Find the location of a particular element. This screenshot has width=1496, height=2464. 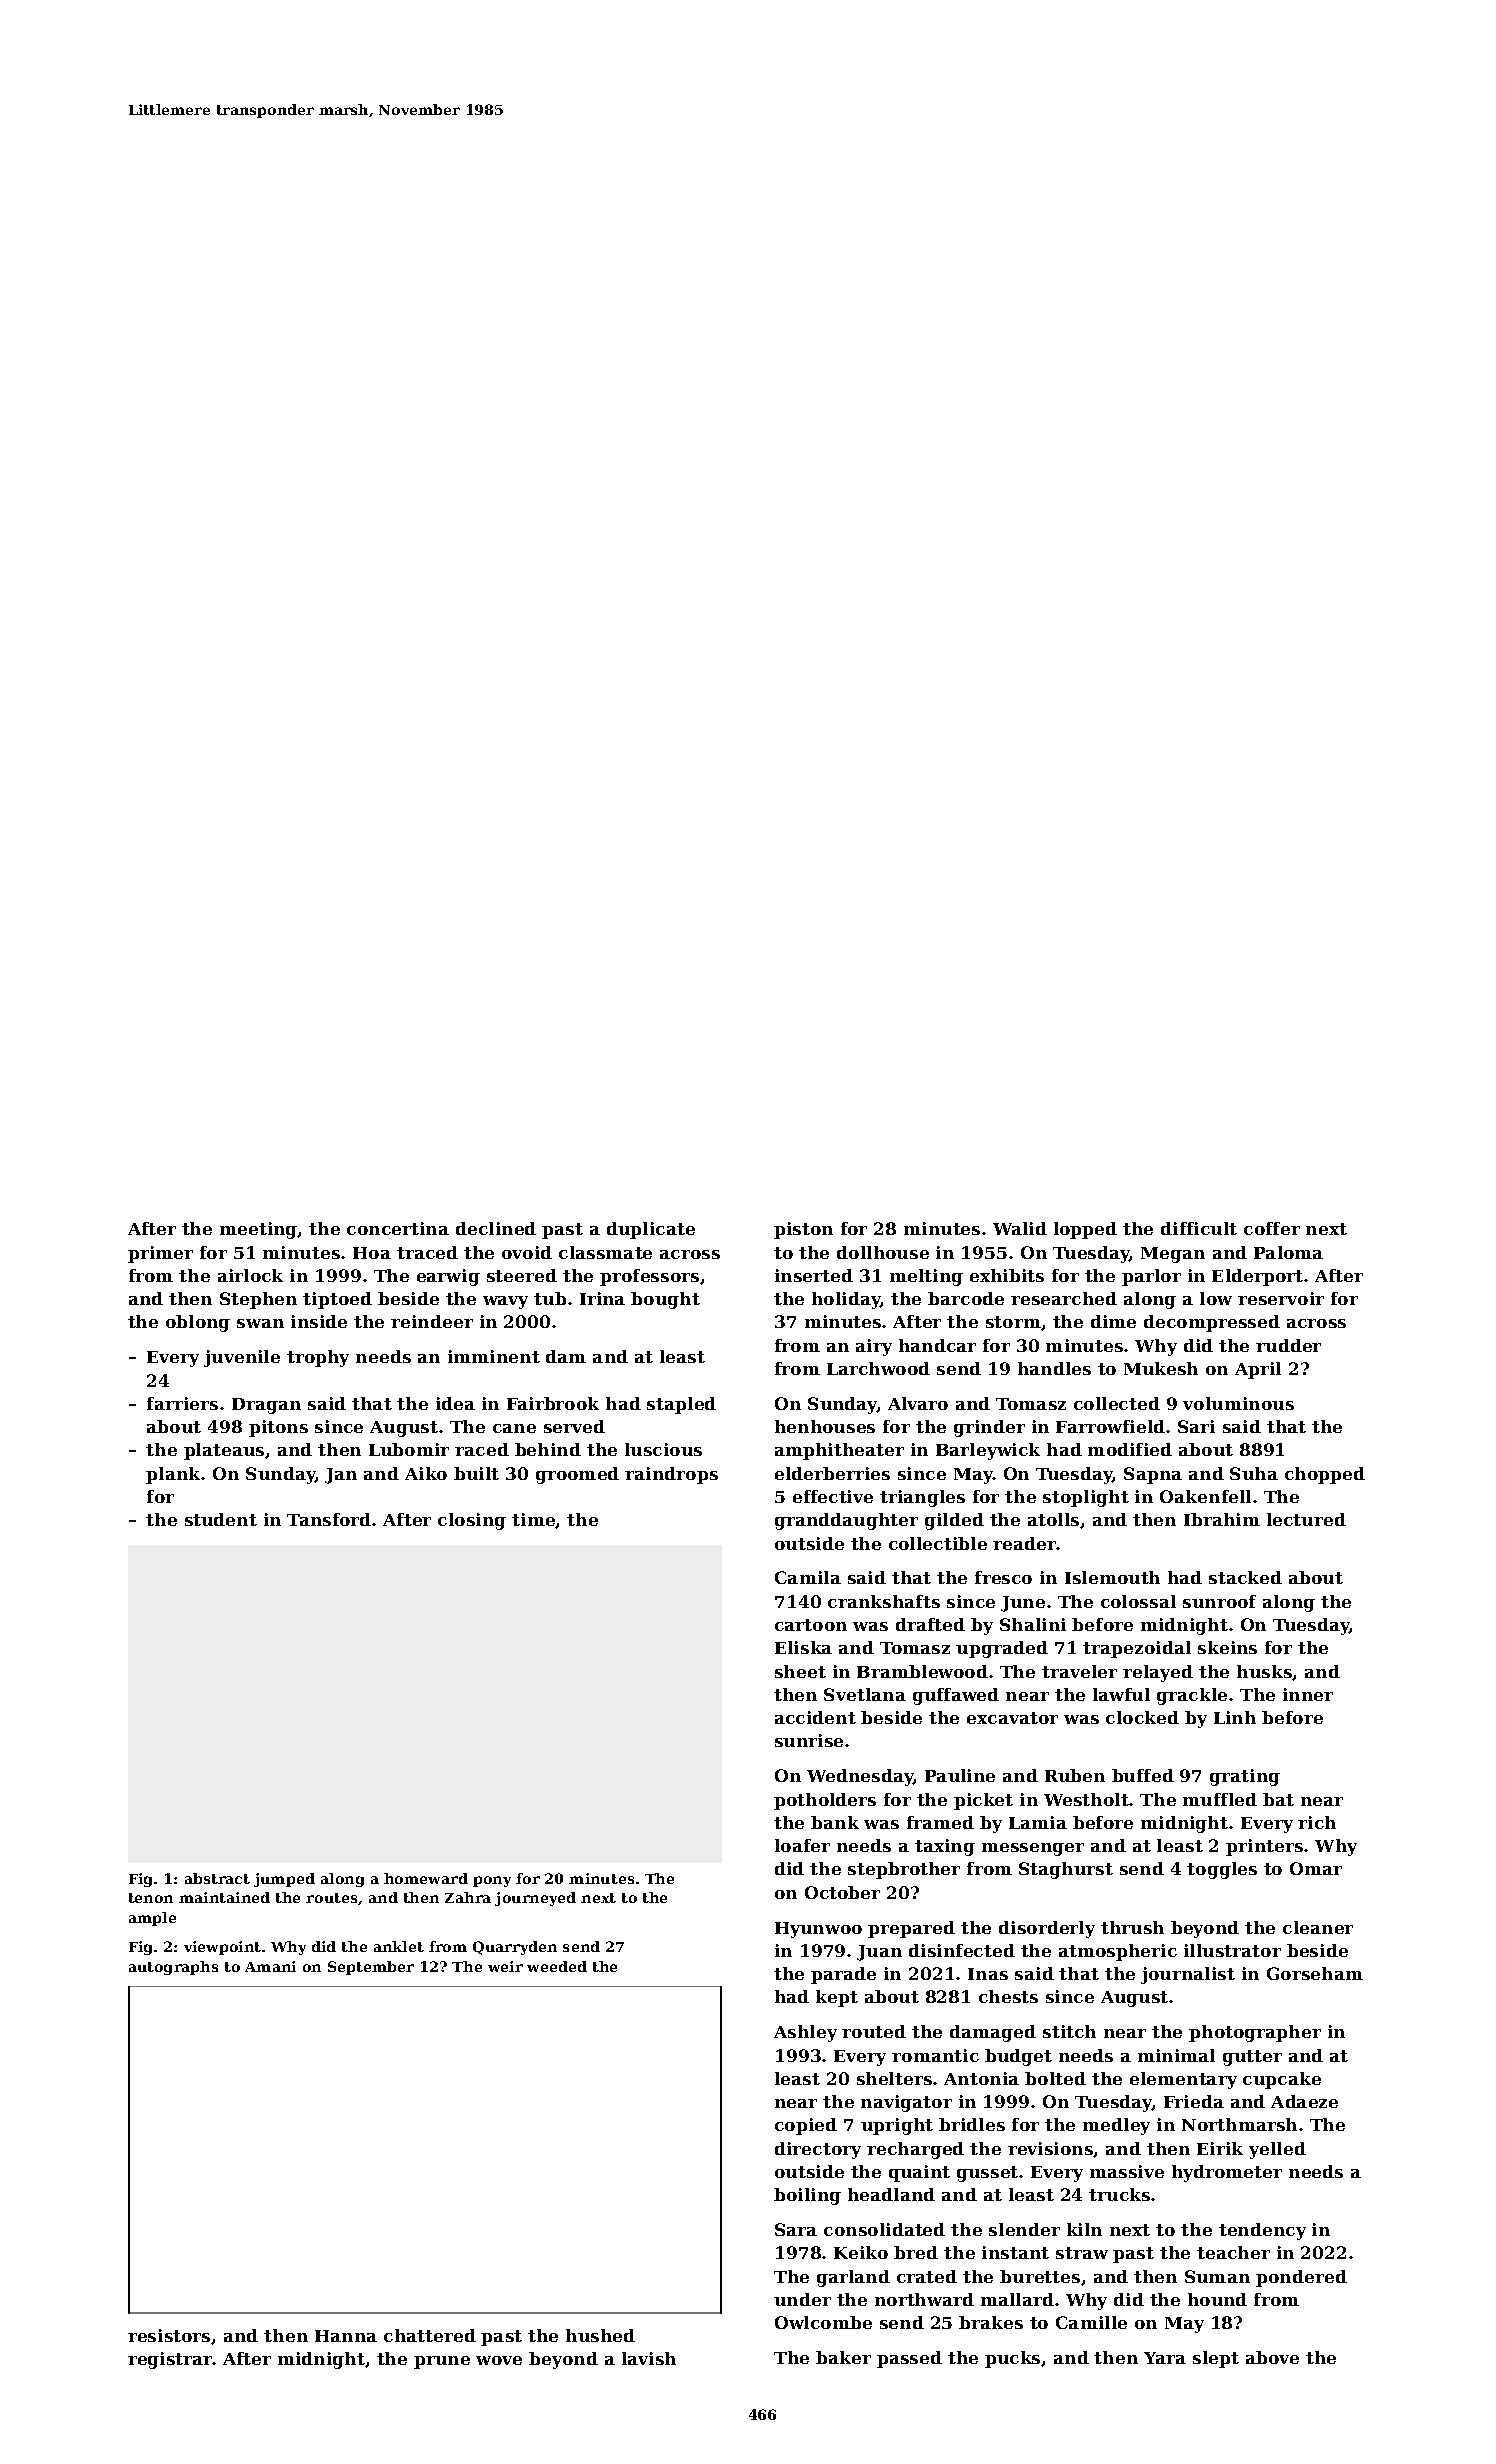

inserted is located at coordinates (814, 1275).
